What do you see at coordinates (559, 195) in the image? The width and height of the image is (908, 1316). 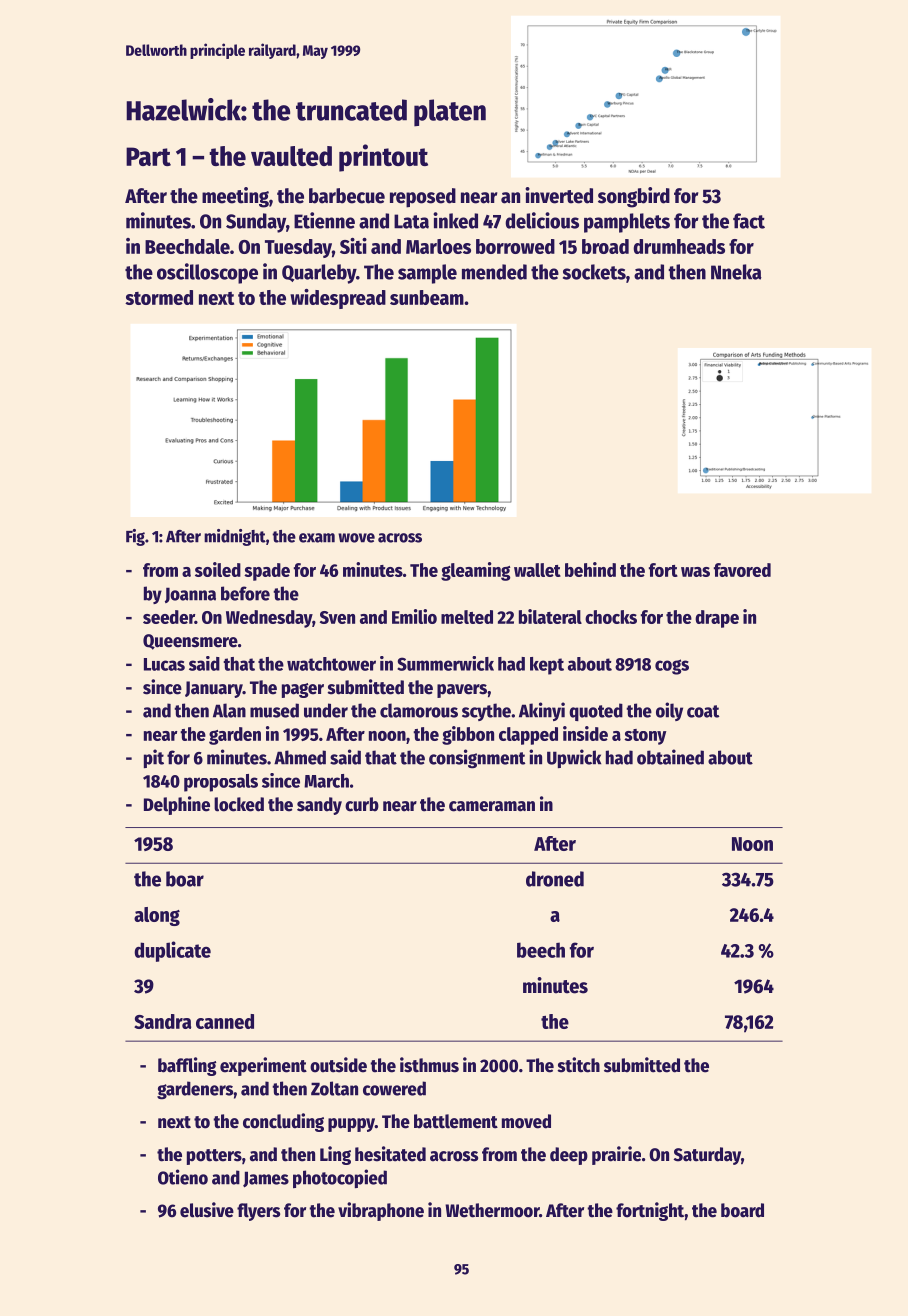 I see `inverted` at bounding box center [559, 195].
